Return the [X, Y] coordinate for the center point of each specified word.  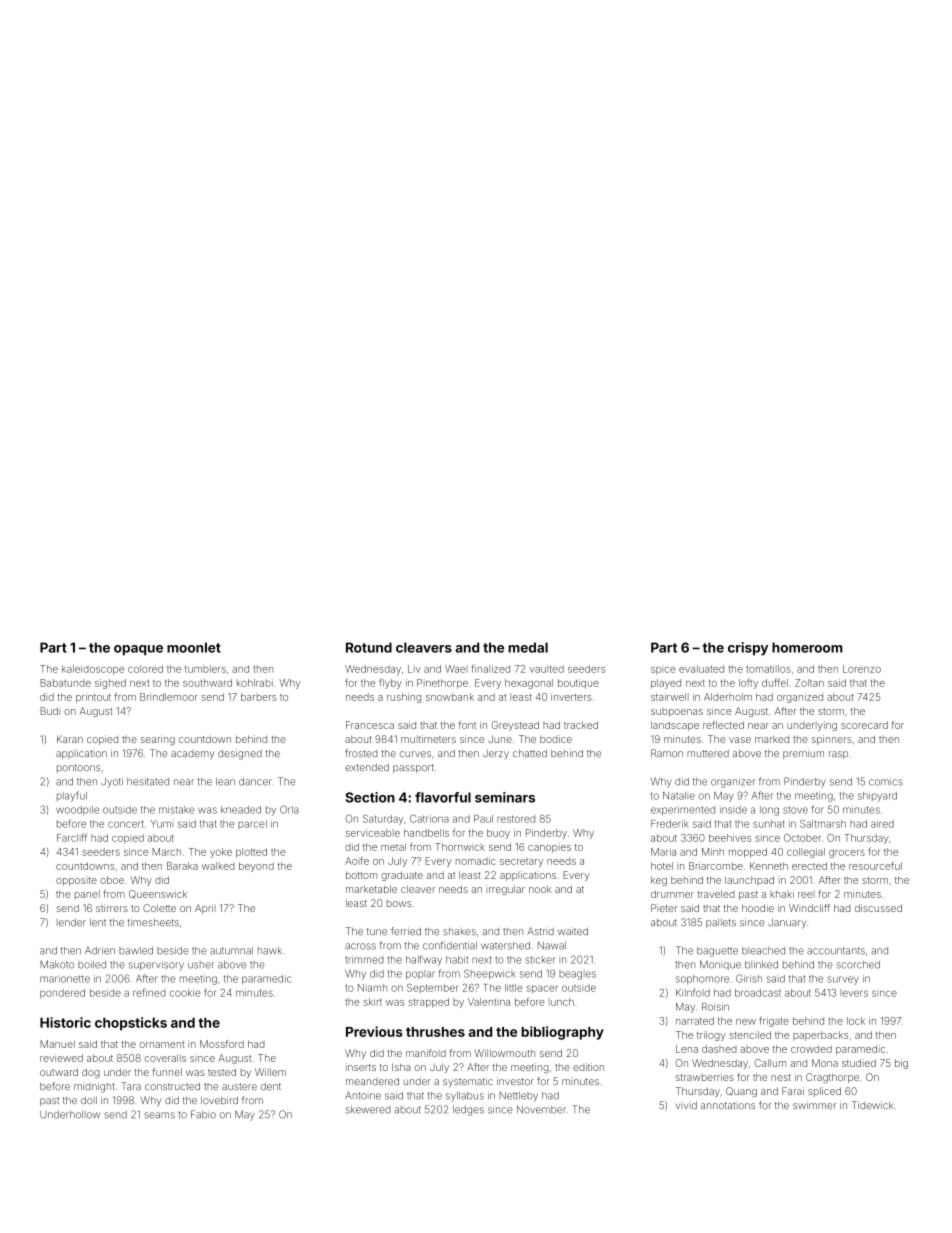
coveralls [165, 1058]
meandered [372, 1081]
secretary [521, 862]
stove [795, 810]
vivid [686, 1105]
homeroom [807, 647]
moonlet [194, 647]
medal [528, 647]
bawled [136, 951]
